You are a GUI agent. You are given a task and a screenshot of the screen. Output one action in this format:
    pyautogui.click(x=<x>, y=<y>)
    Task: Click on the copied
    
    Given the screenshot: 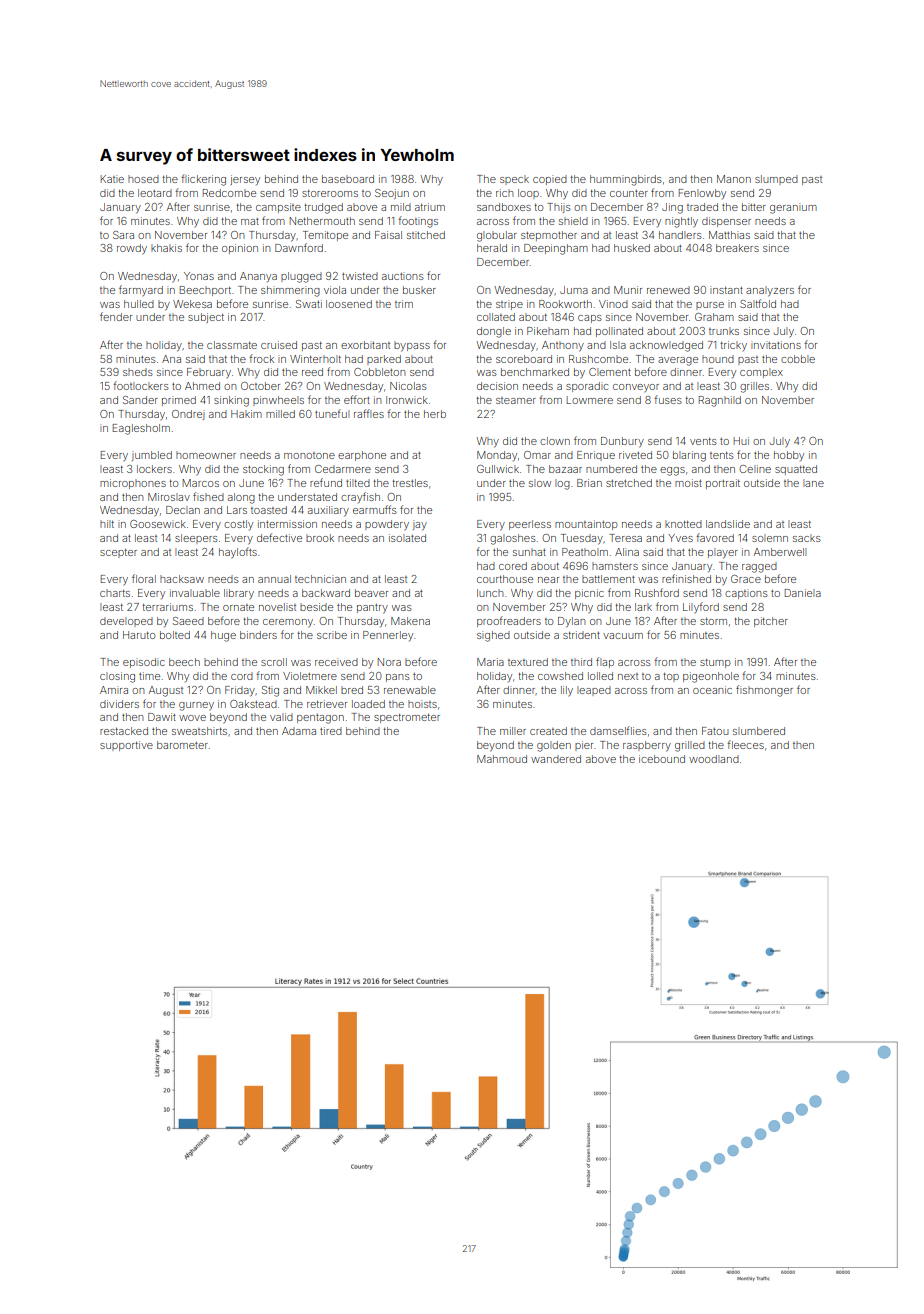 What is the action you would take?
    pyautogui.click(x=550, y=180)
